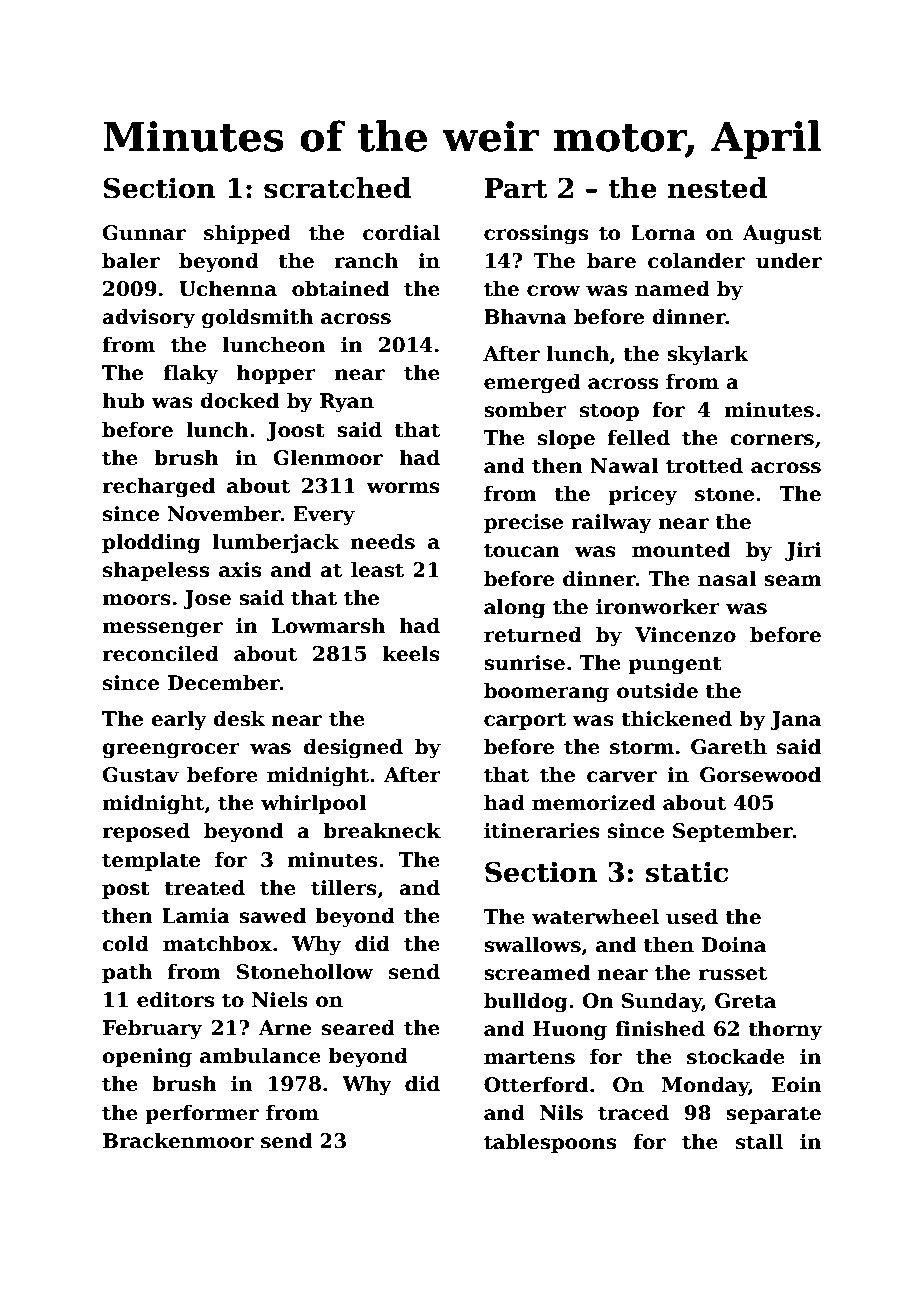  What do you see at coordinates (272, 915) in the screenshot?
I see `sawed` at bounding box center [272, 915].
